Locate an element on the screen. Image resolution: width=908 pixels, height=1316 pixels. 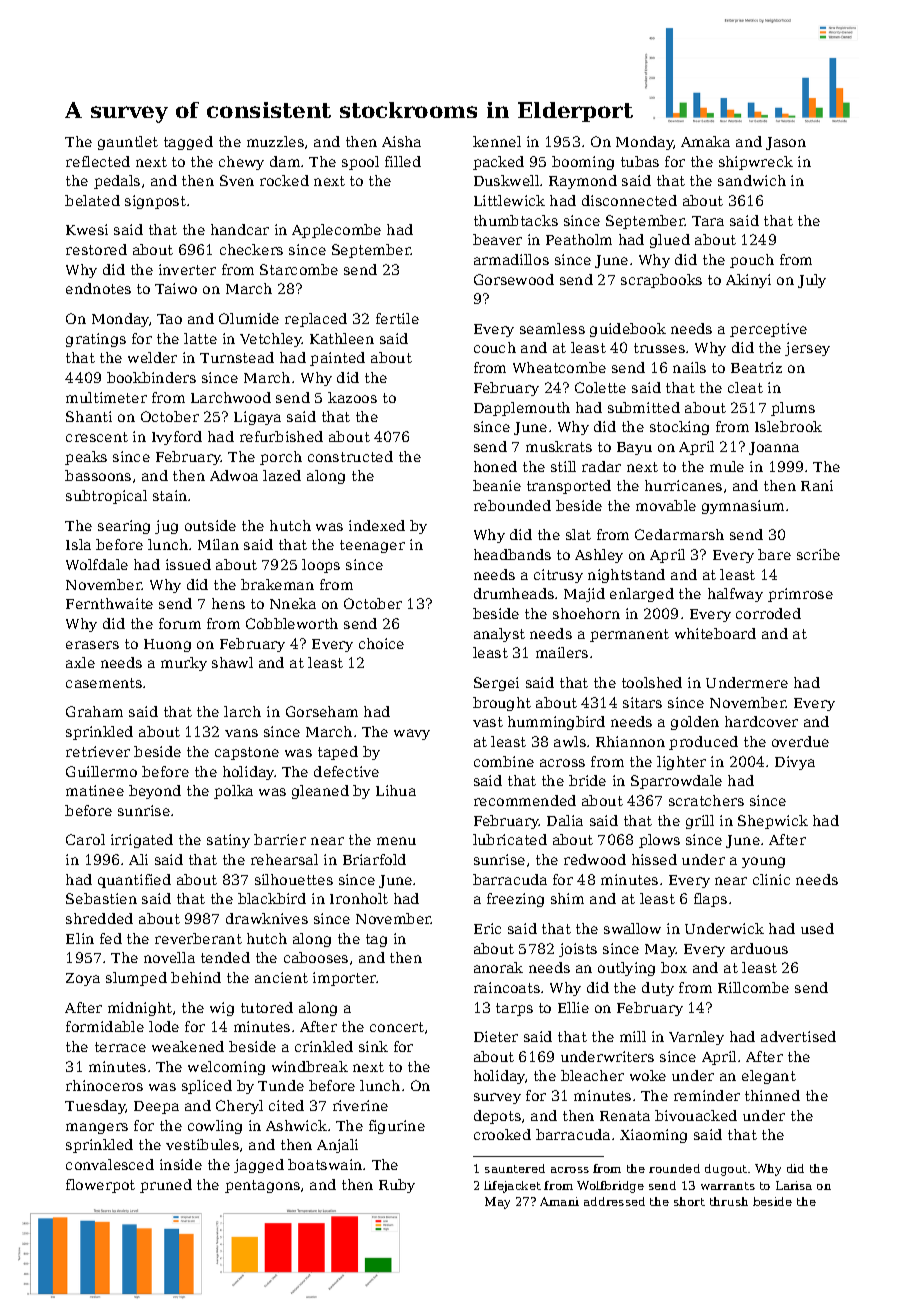
enlarged is located at coordinates (642, 595).
